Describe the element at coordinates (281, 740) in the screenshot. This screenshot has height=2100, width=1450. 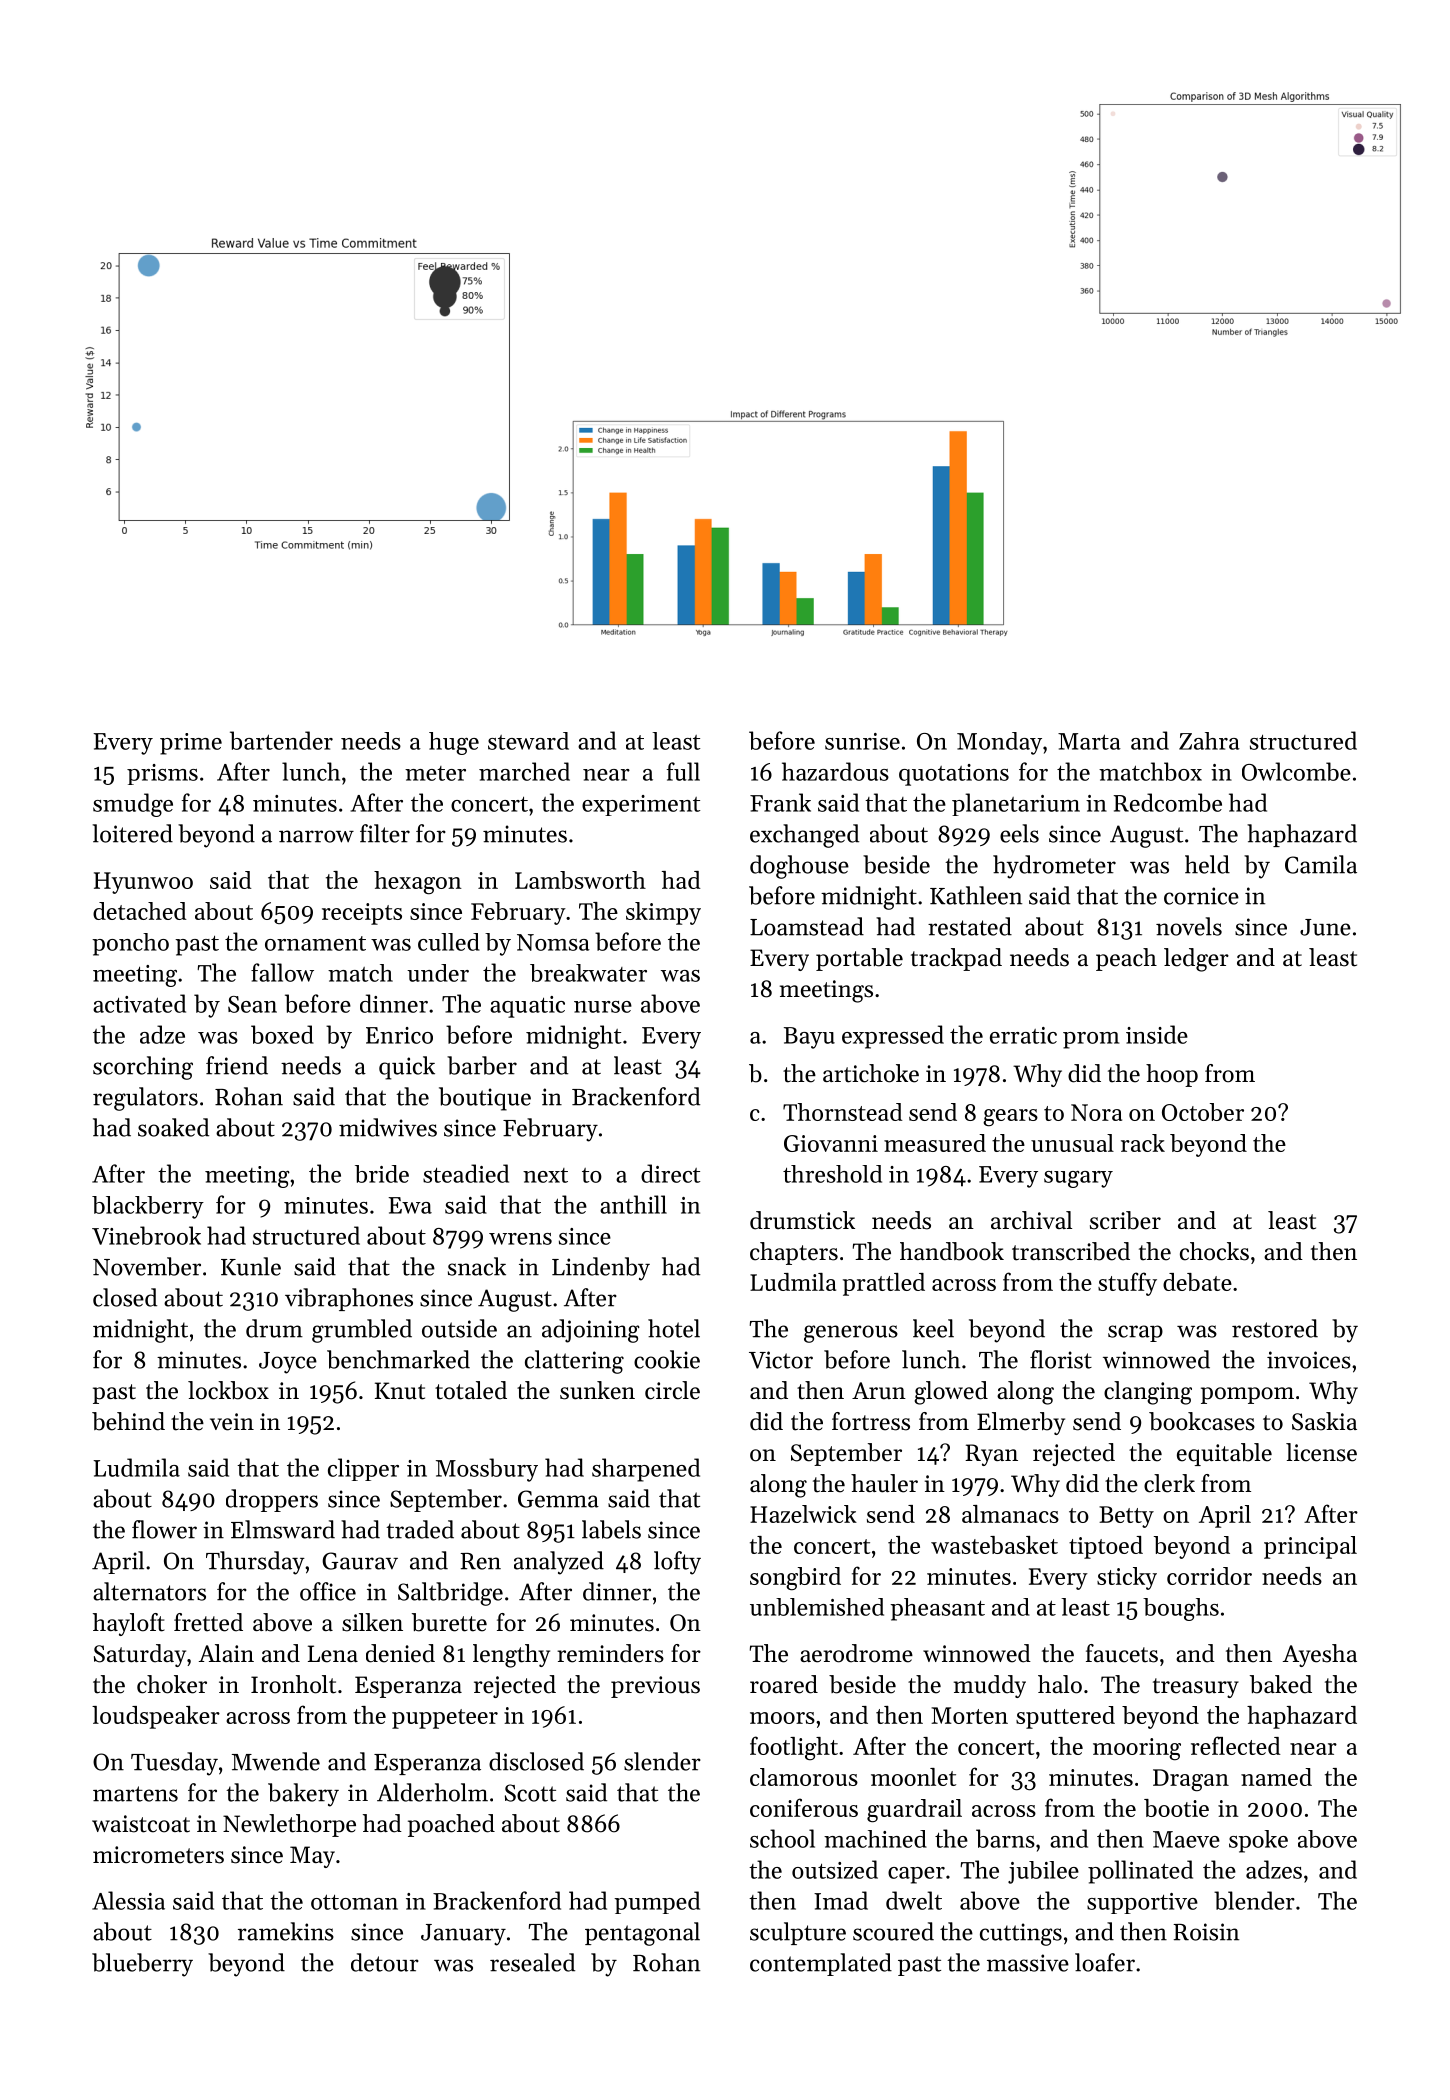
I see `bartender` at that location.
